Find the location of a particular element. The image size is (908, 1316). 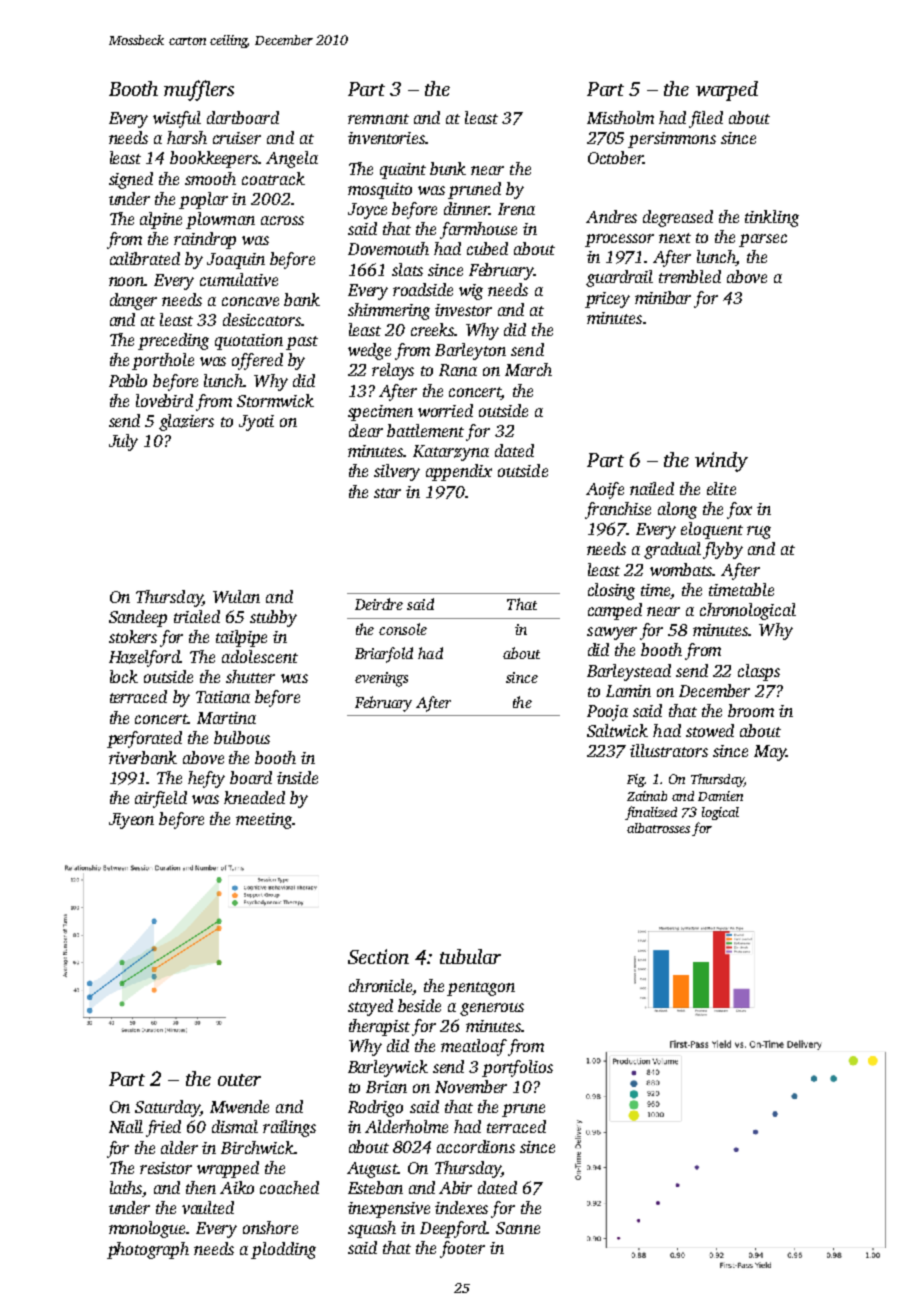

plodding is located at coordinates (283, 1250).
